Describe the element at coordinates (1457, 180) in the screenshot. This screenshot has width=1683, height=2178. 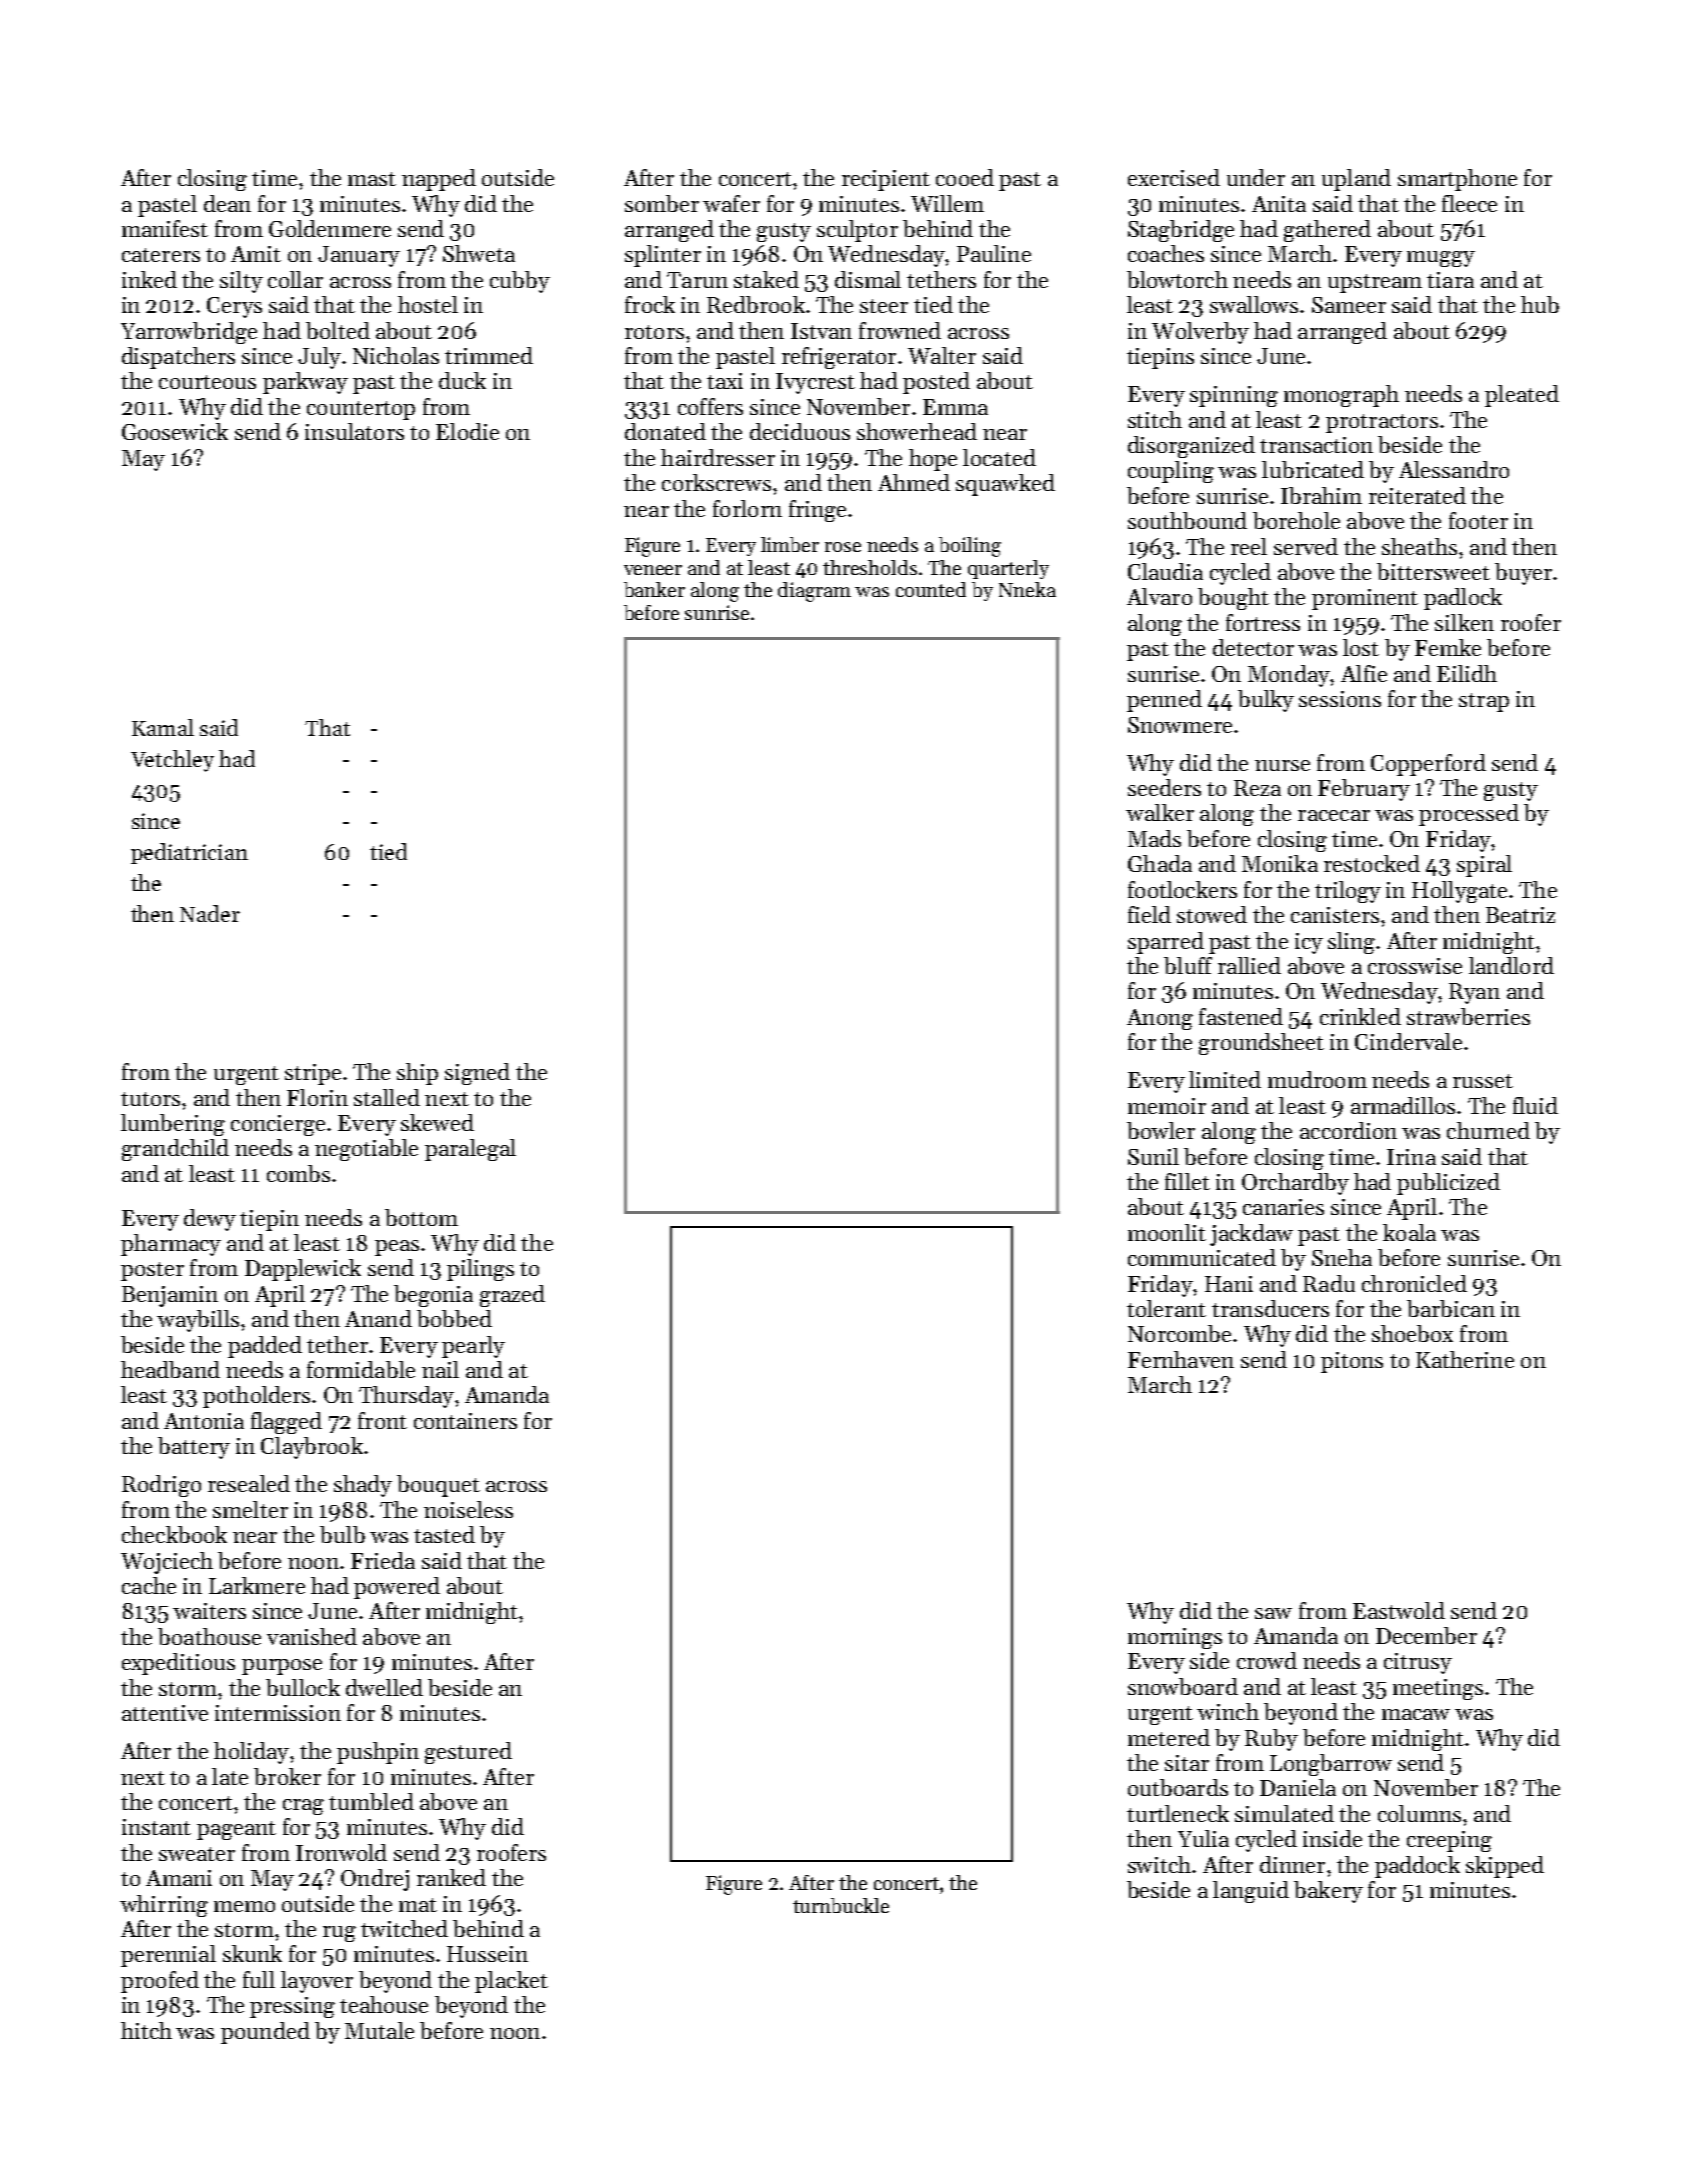
I see `smartphone` at that location.
